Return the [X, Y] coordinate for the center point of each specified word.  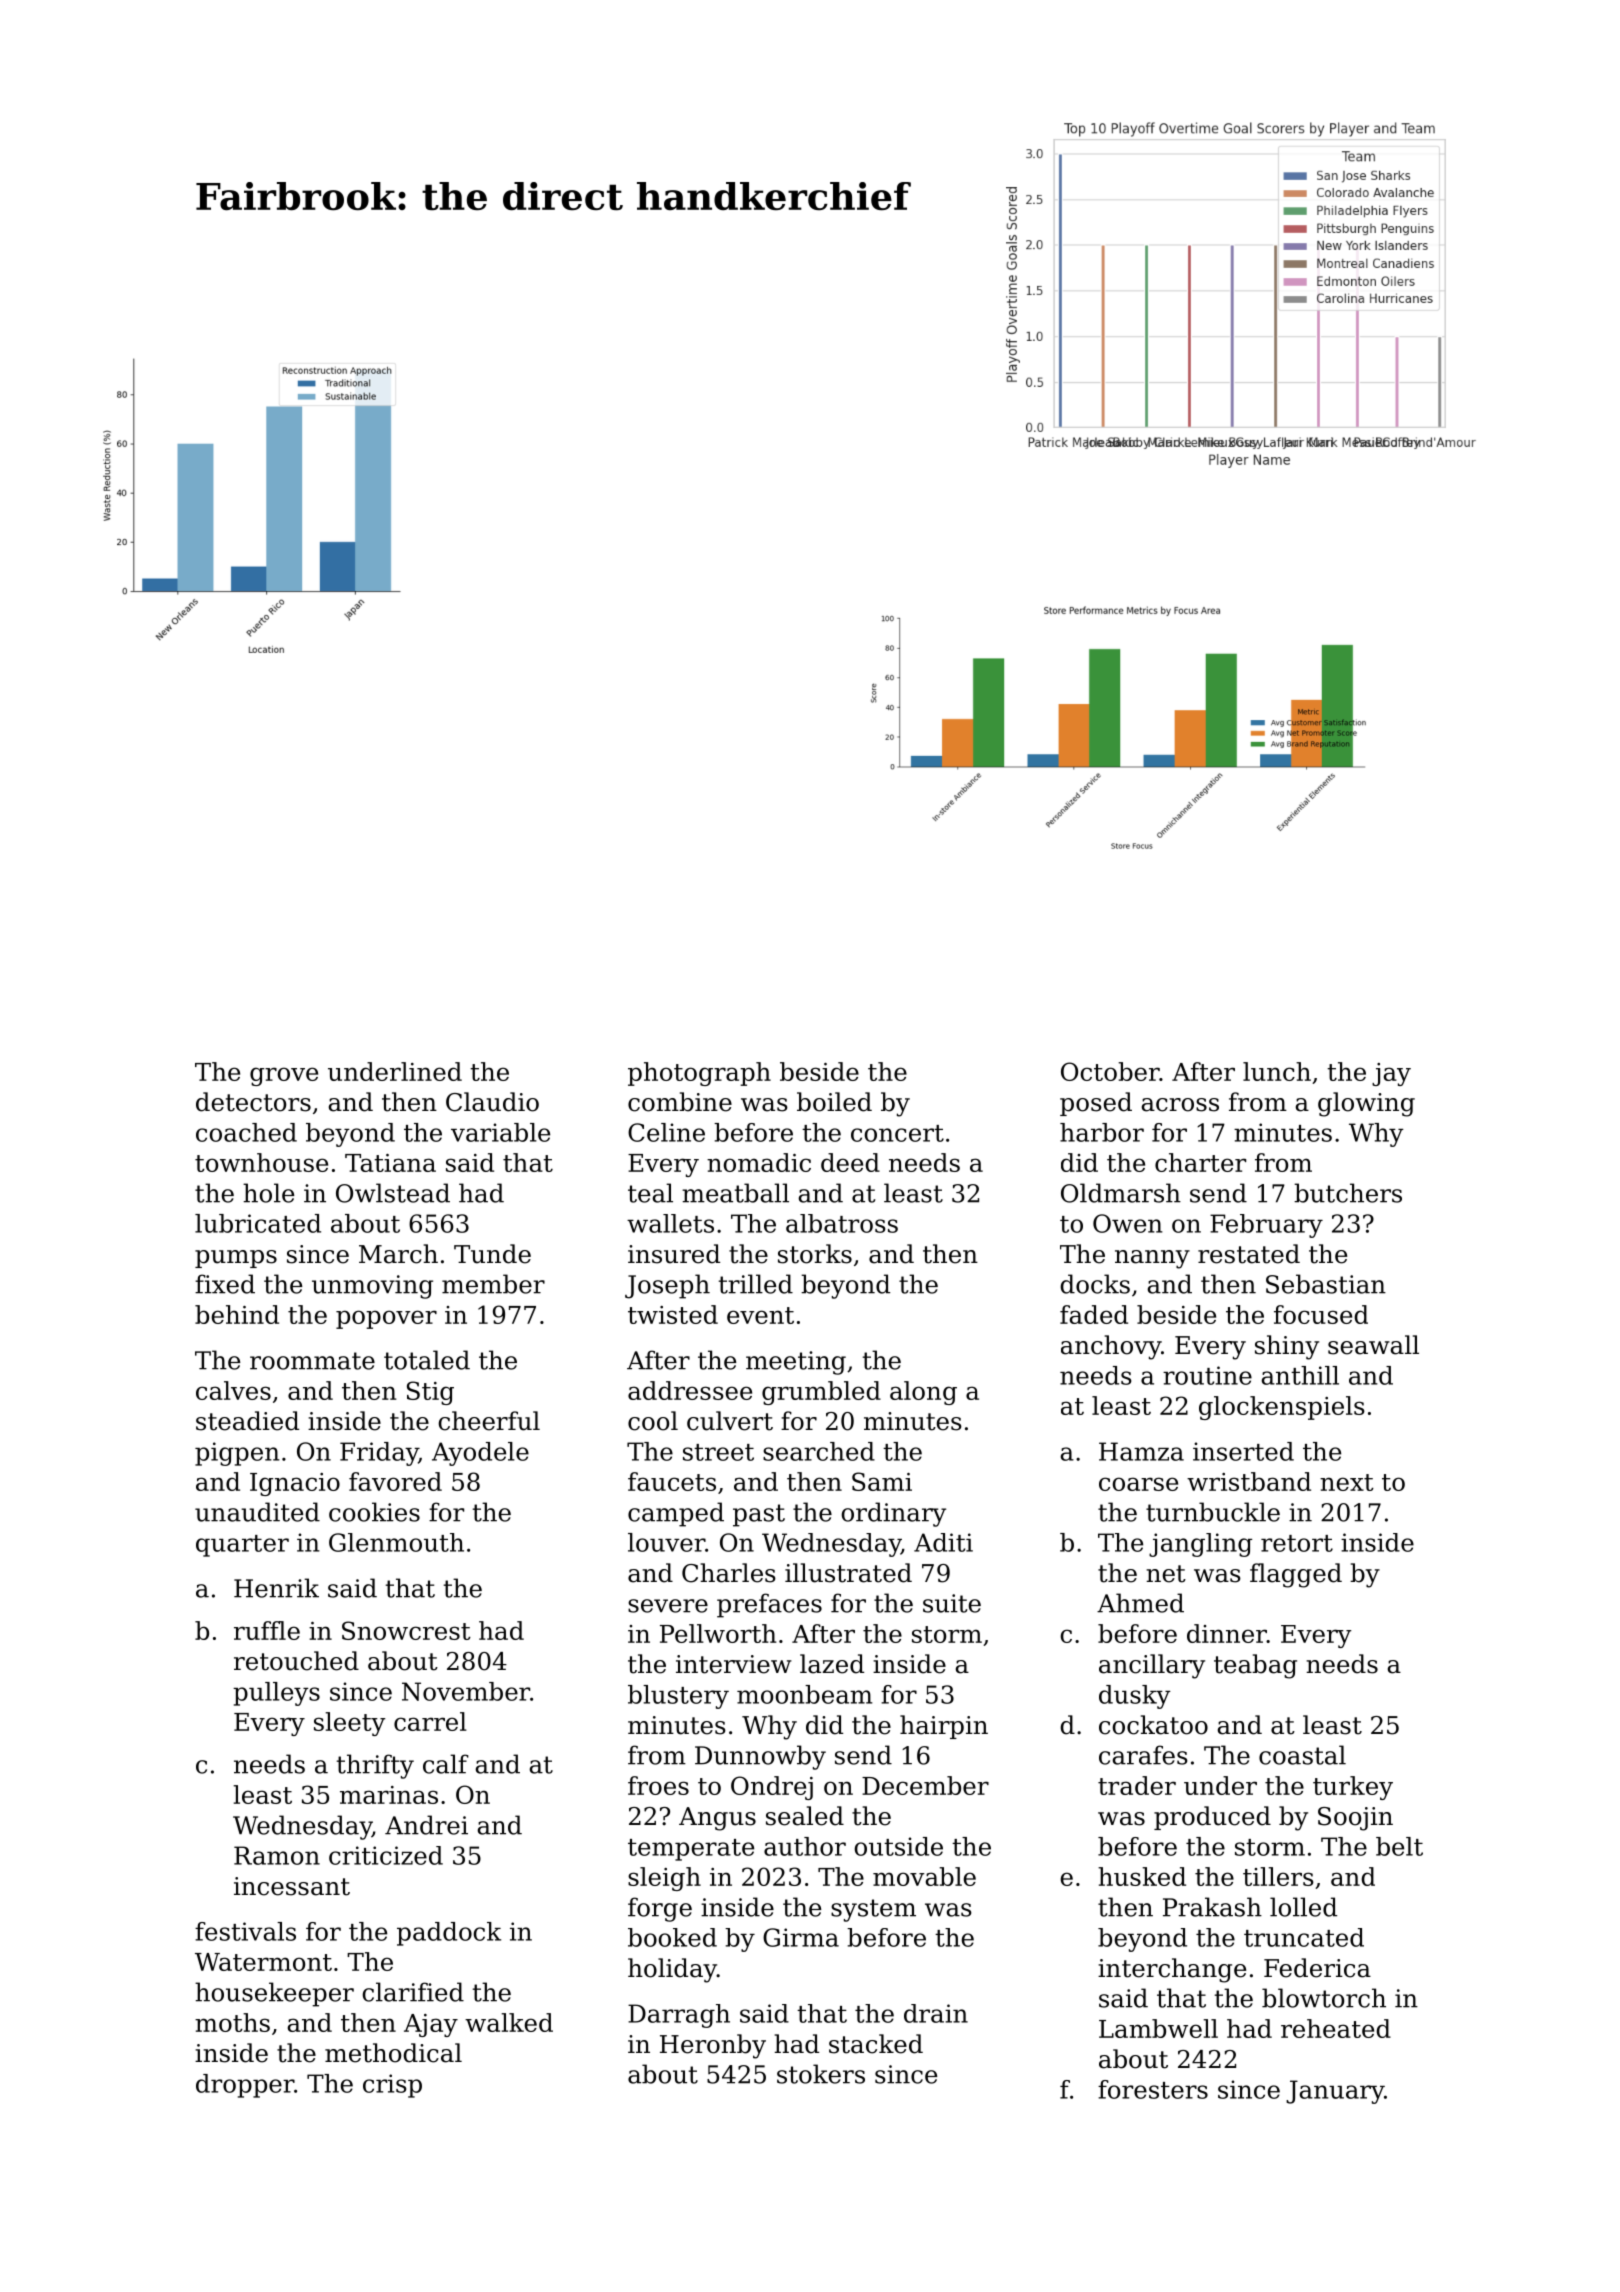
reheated [1336, 2028]
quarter [242, 1546]
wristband [1249, 1481]
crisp [392, 2086]
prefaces [769, 1605]
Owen [1128, 1223]
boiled [834, 1102]
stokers [821, 2074]
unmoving [372, 1287]
